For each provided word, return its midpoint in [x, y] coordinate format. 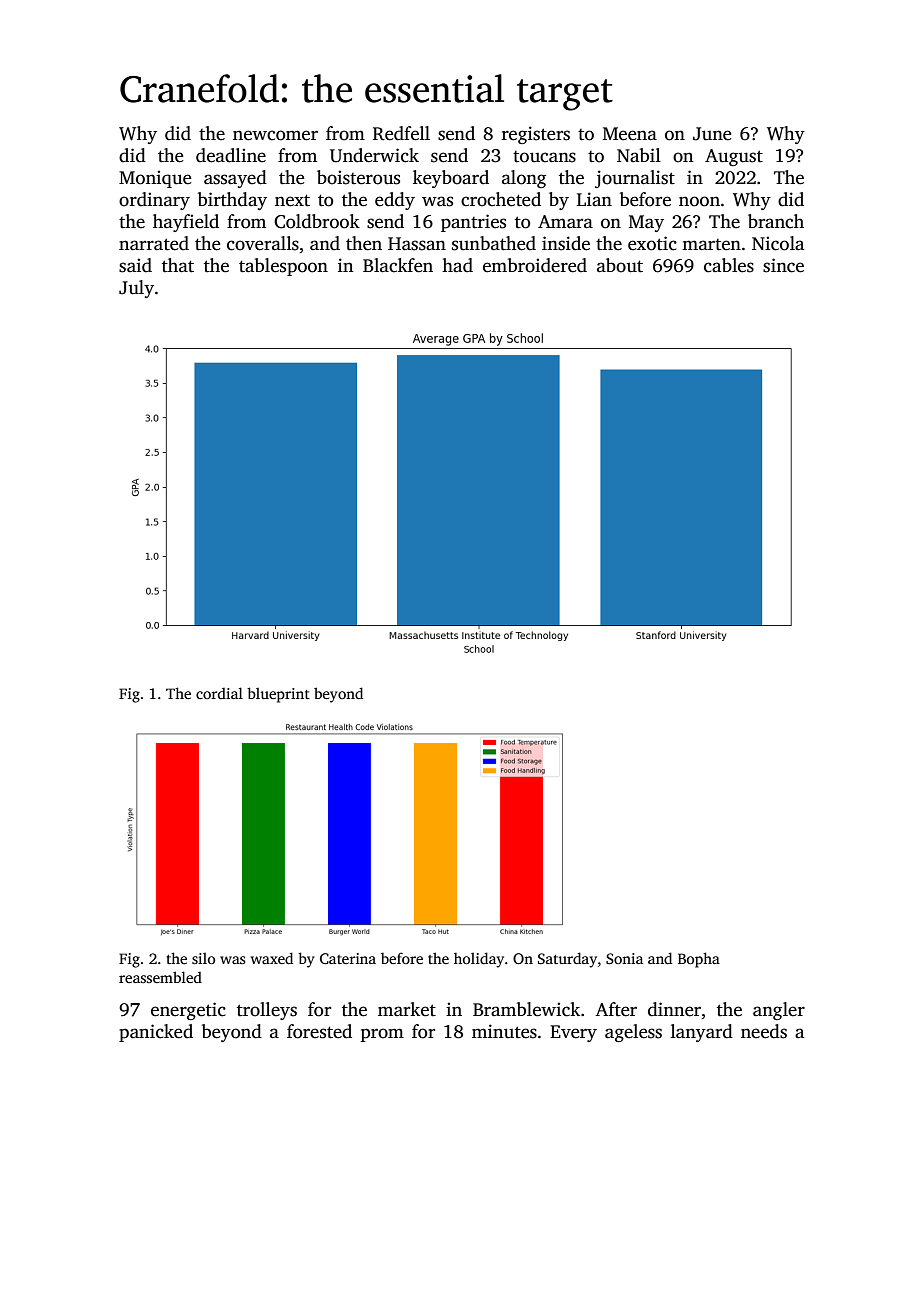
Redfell [401, 133]
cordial [219, 693]
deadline [231, 155]
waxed [272, 958]
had [457, 265]
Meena [630, 134]
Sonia [624, 958]
